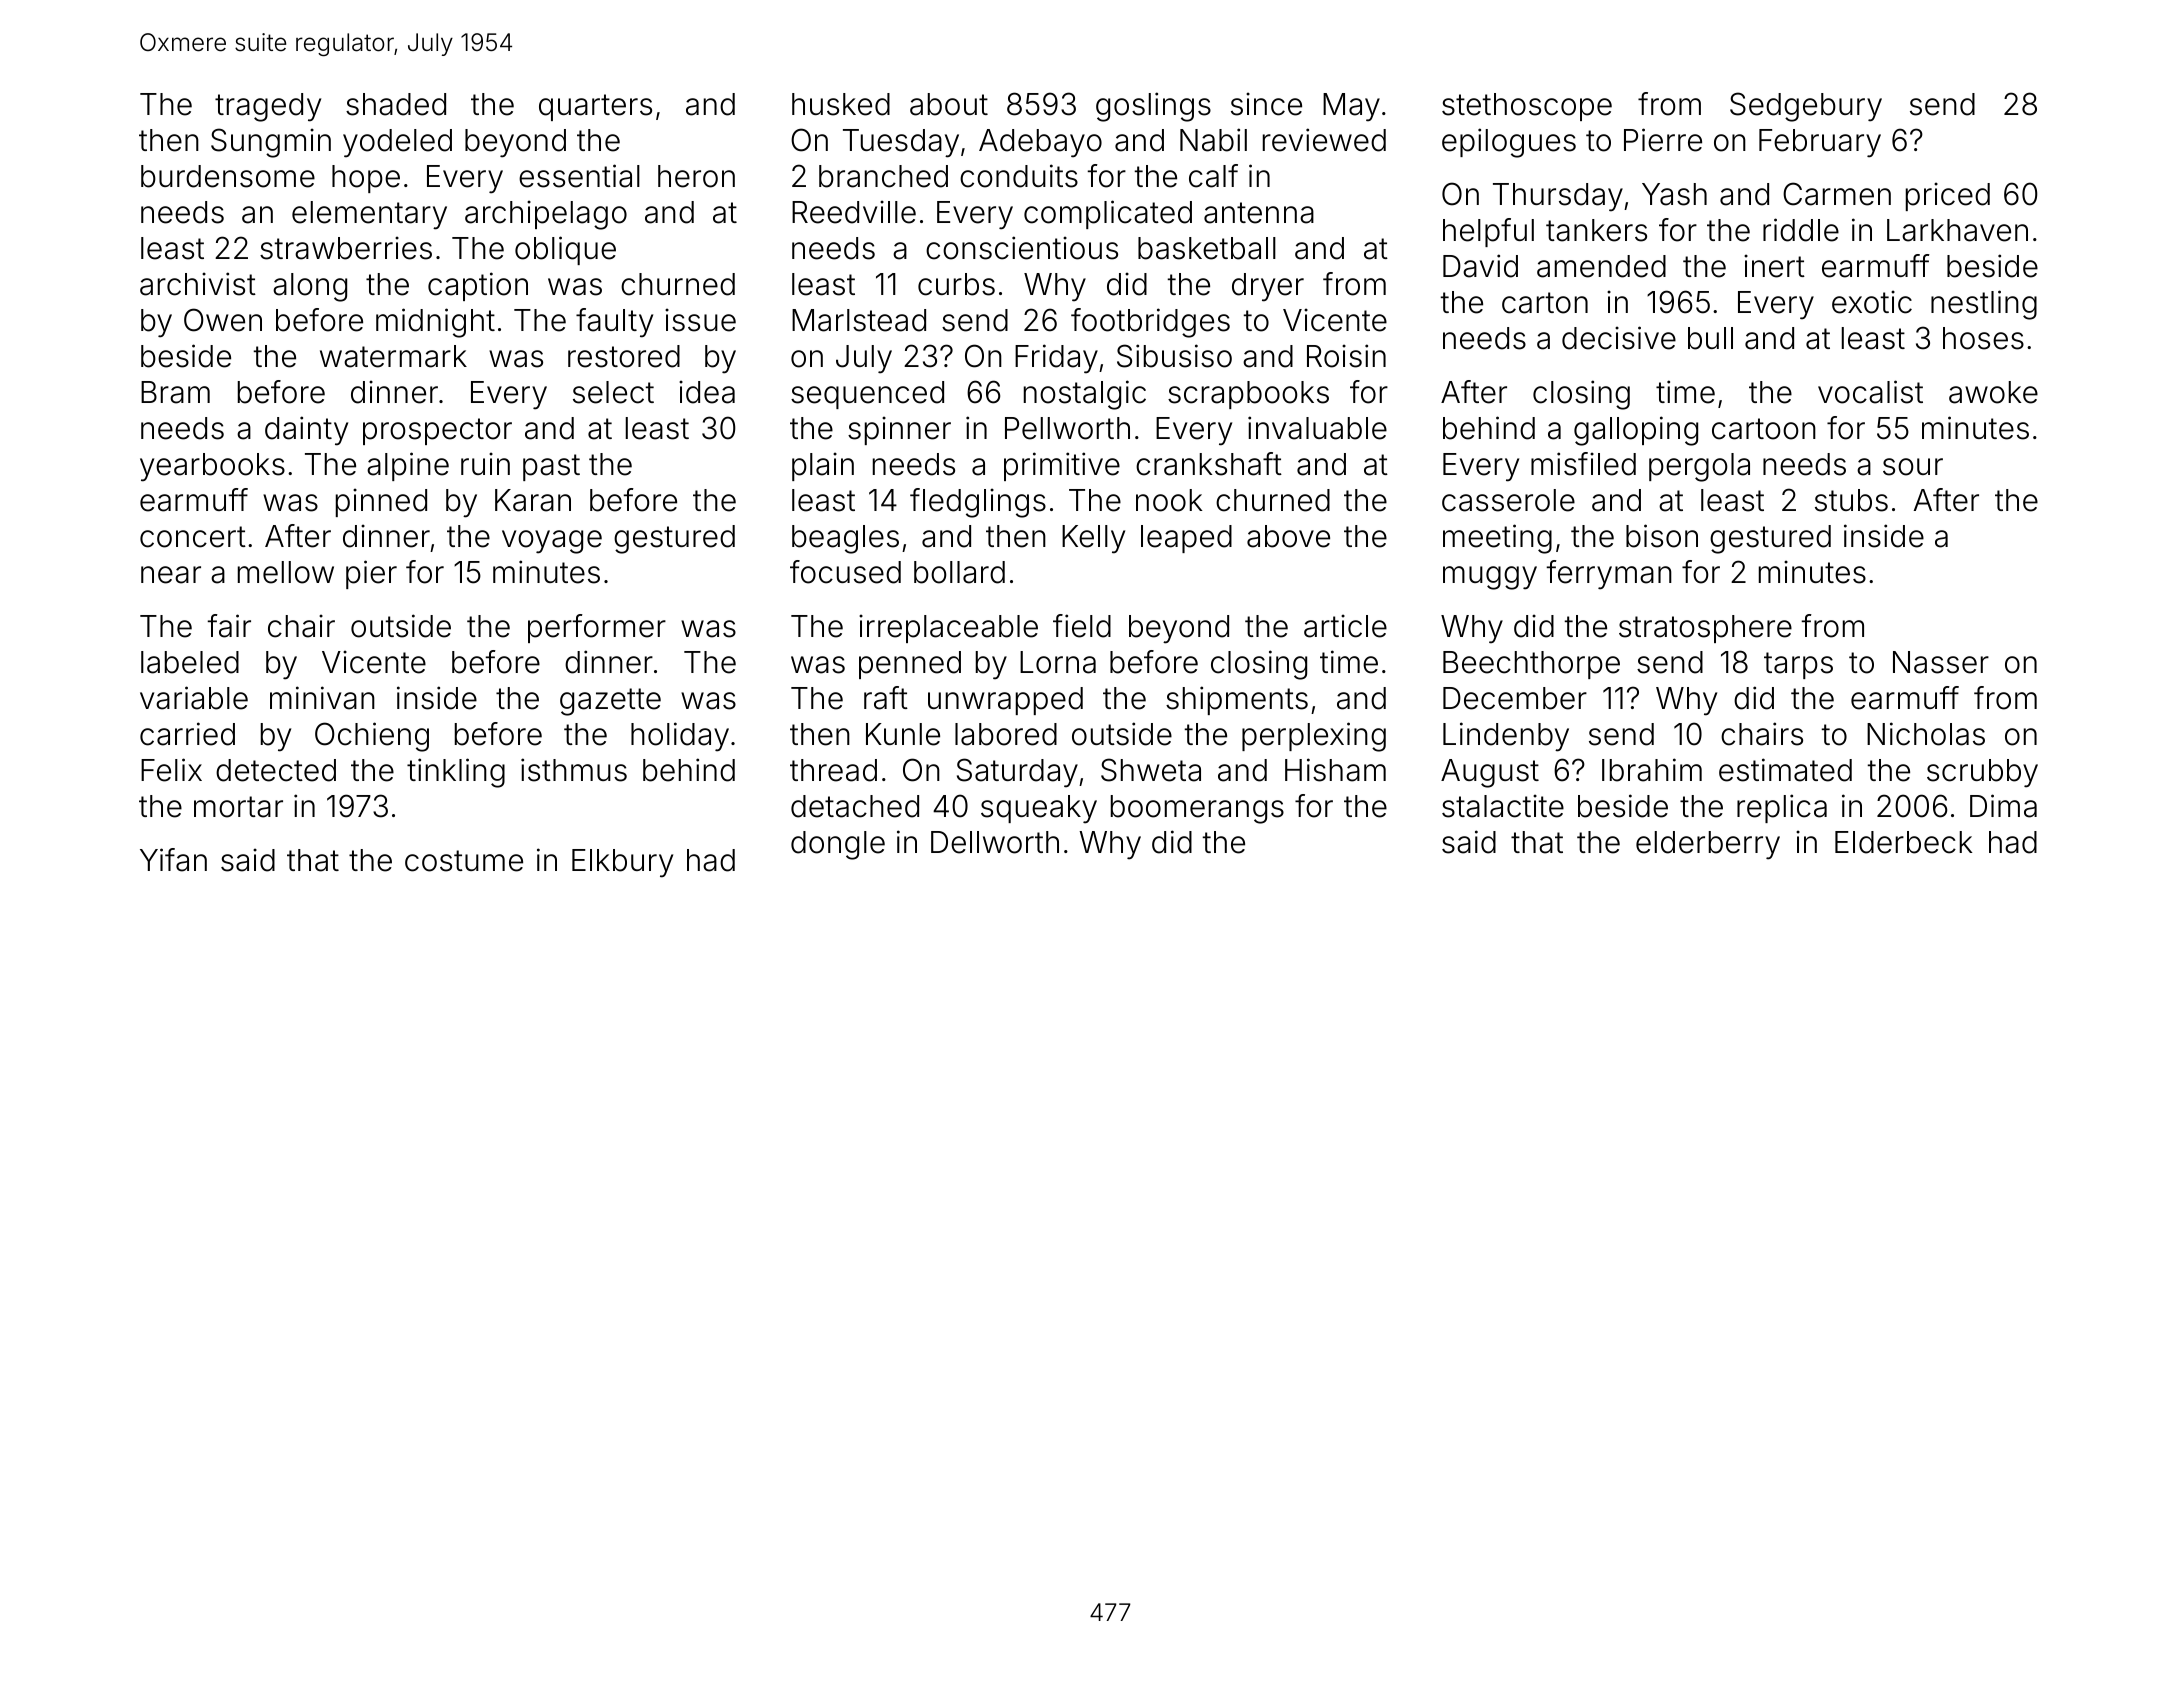 This image has width=2178, height=1683. I want to click on yodeled, so click(397, 143).
